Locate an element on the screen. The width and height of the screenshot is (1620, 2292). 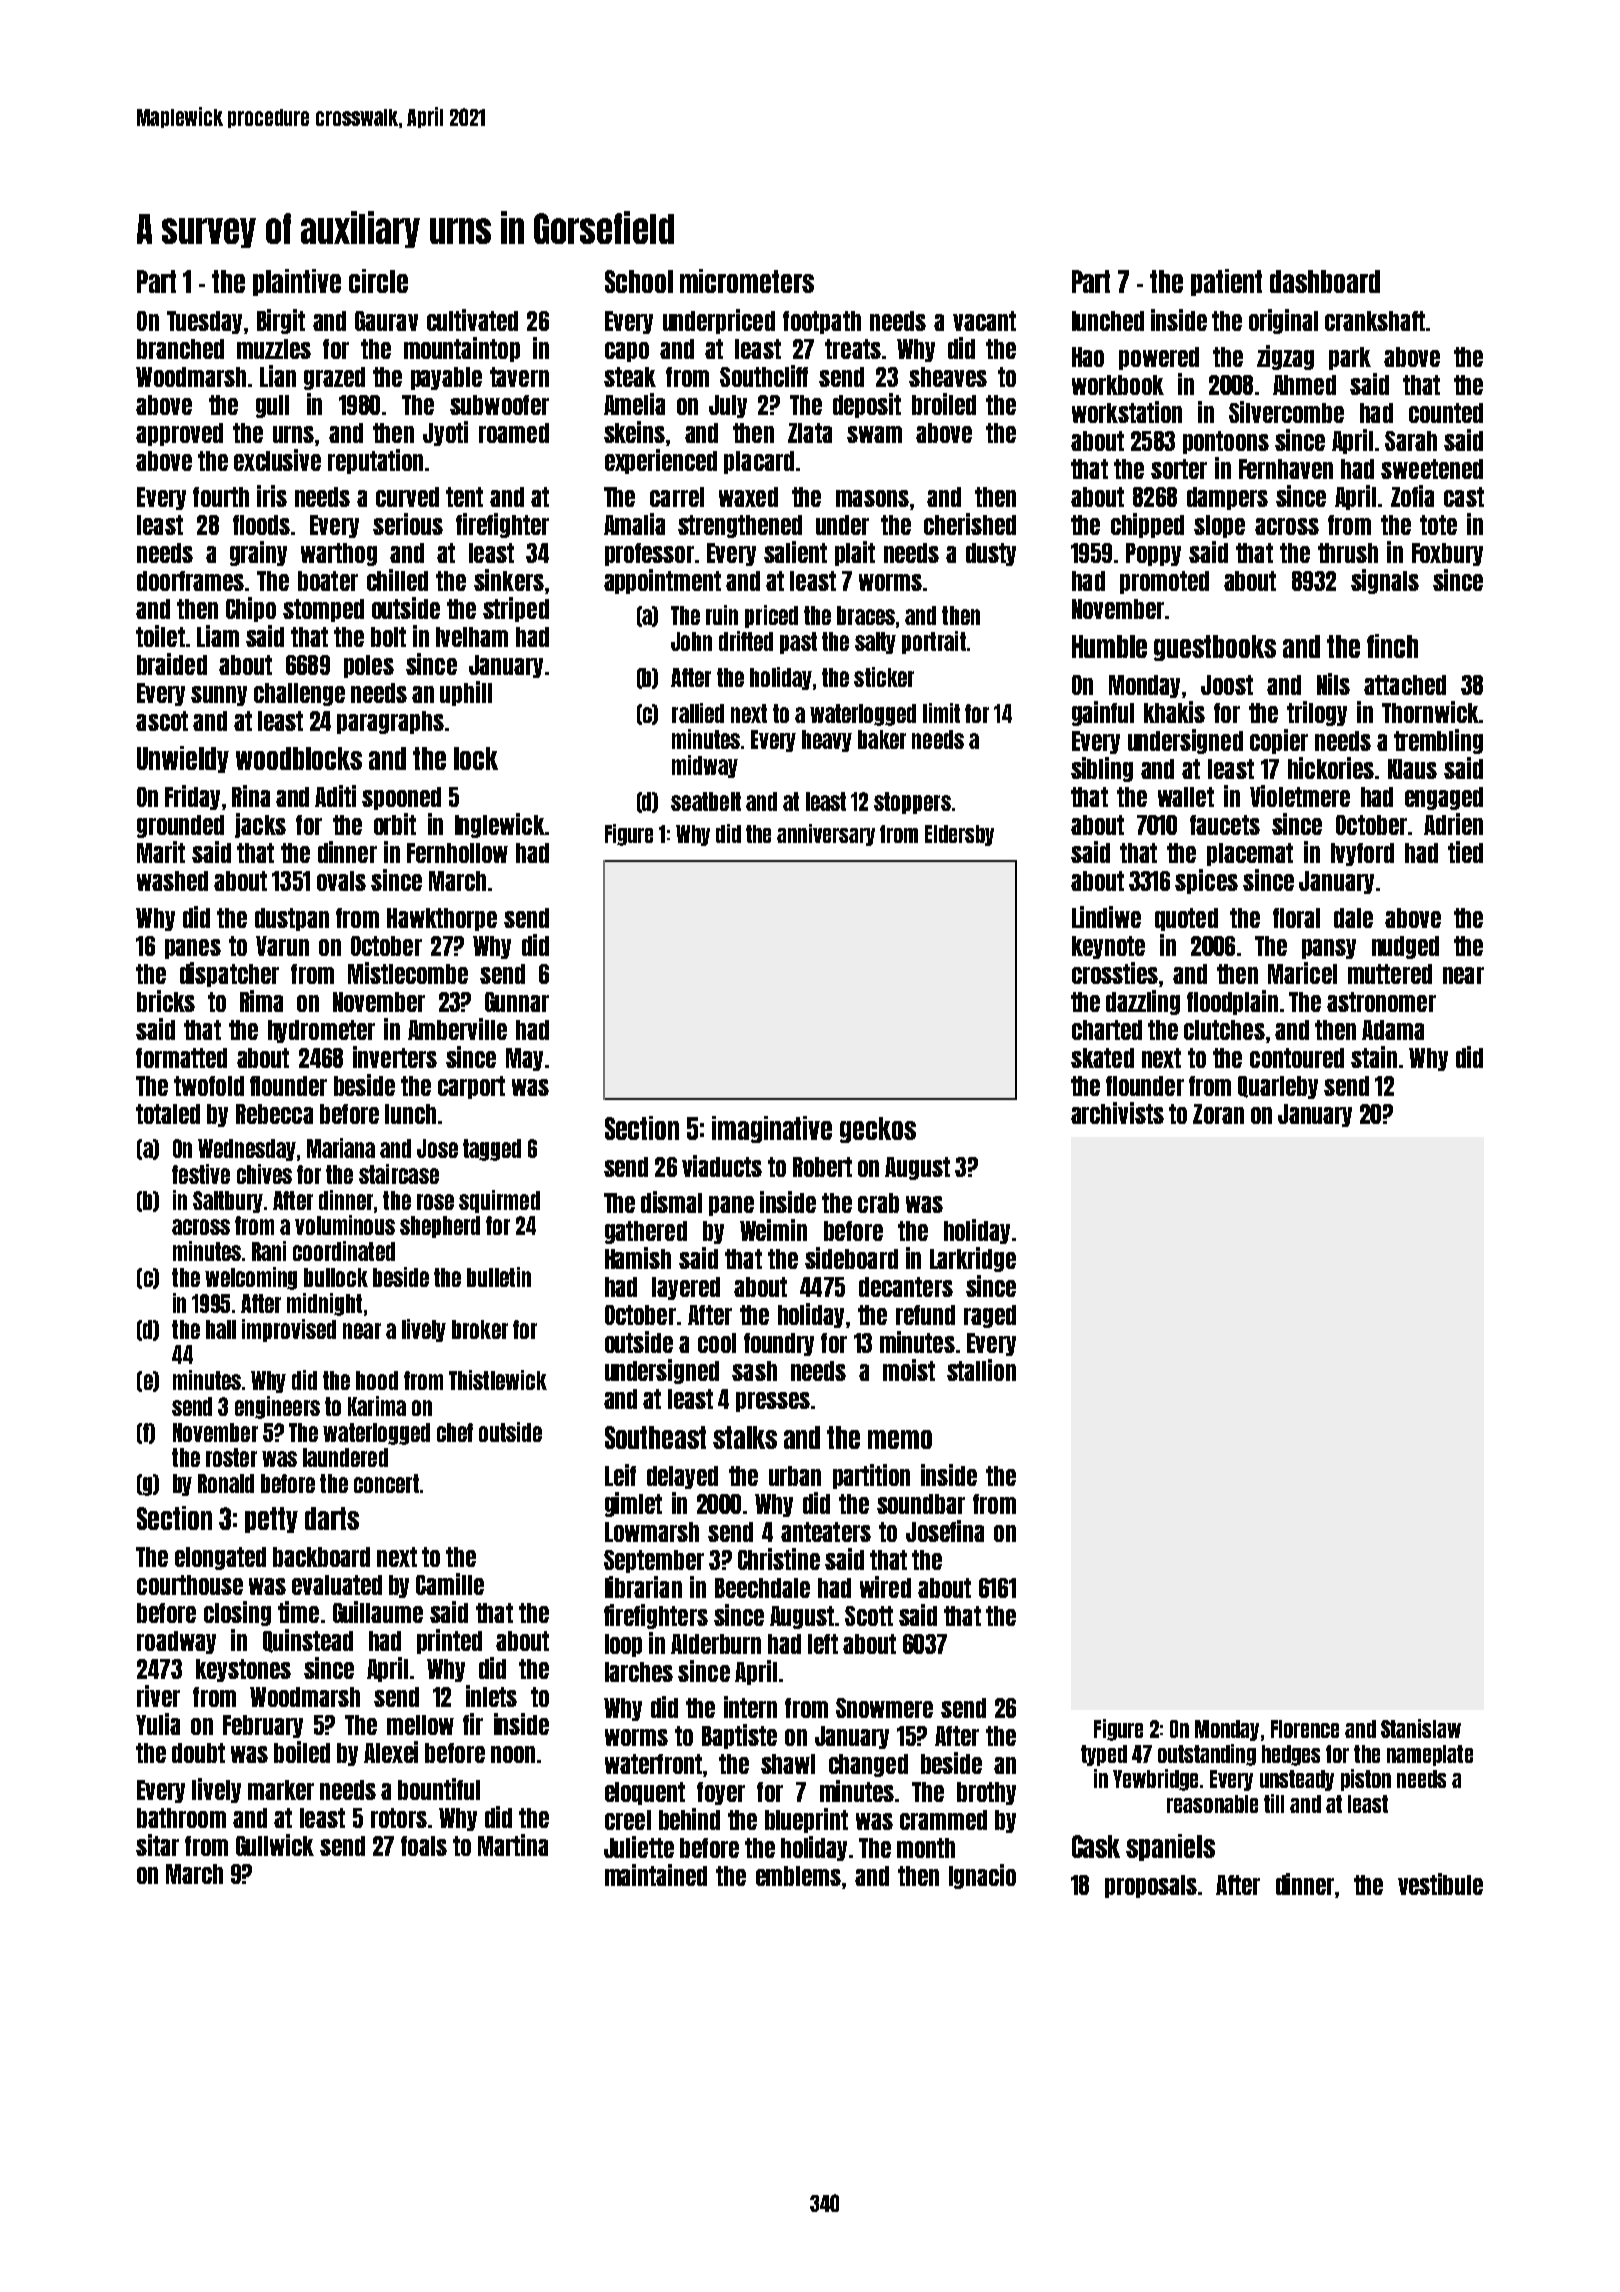
plaintive is located at coordinates (297, 282).
